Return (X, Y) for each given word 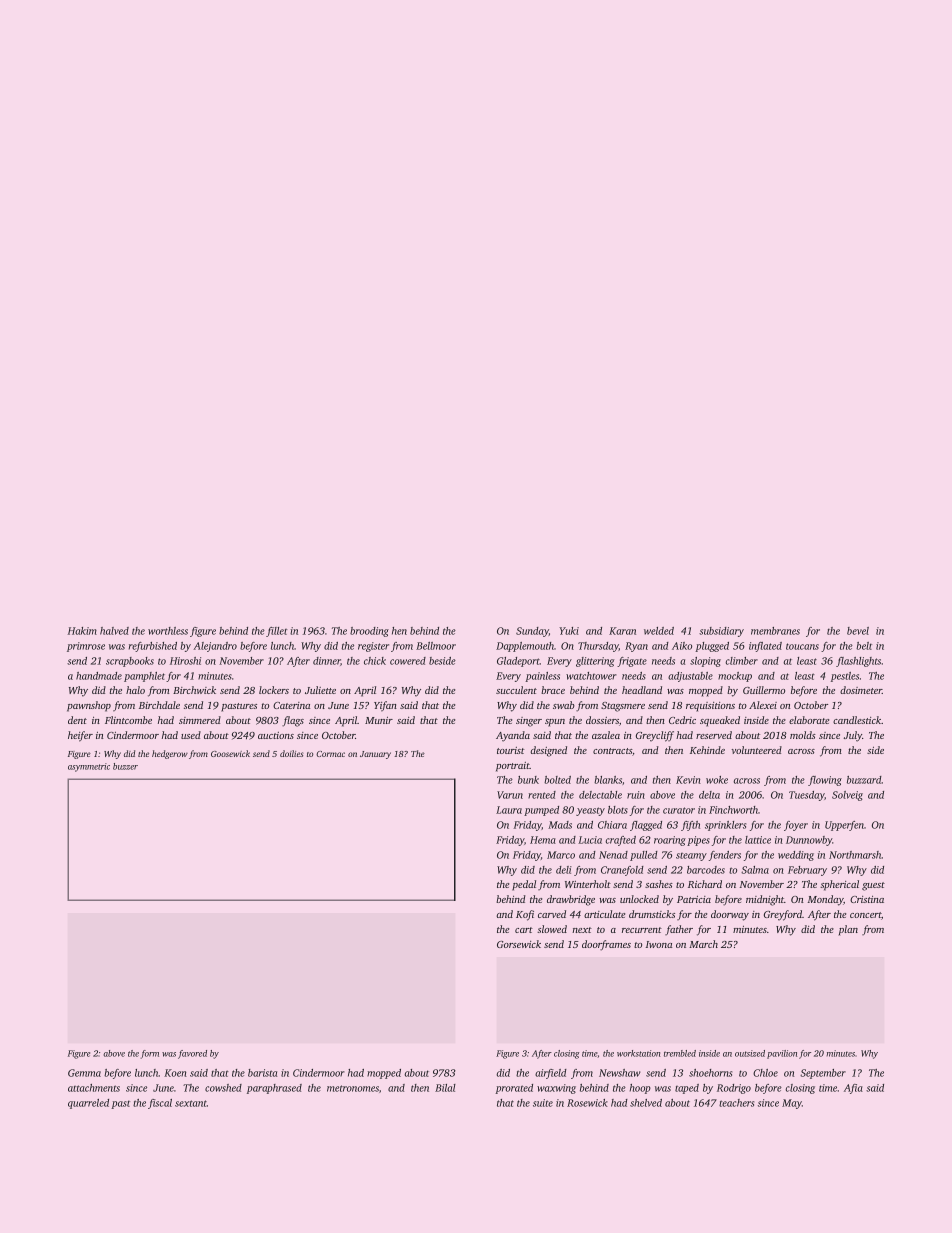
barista (262, 1073)
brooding (369, 632)
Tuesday (806, 796)
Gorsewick (519, 944)
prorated (514, 1089)
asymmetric (89, 767)
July (853, 736)
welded (659, 631)
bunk (528, 780)
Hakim (82, 631)
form (150, 1054)
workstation (639, 1053)
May (792, 1104)
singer (529, 722)
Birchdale (159, 705)
